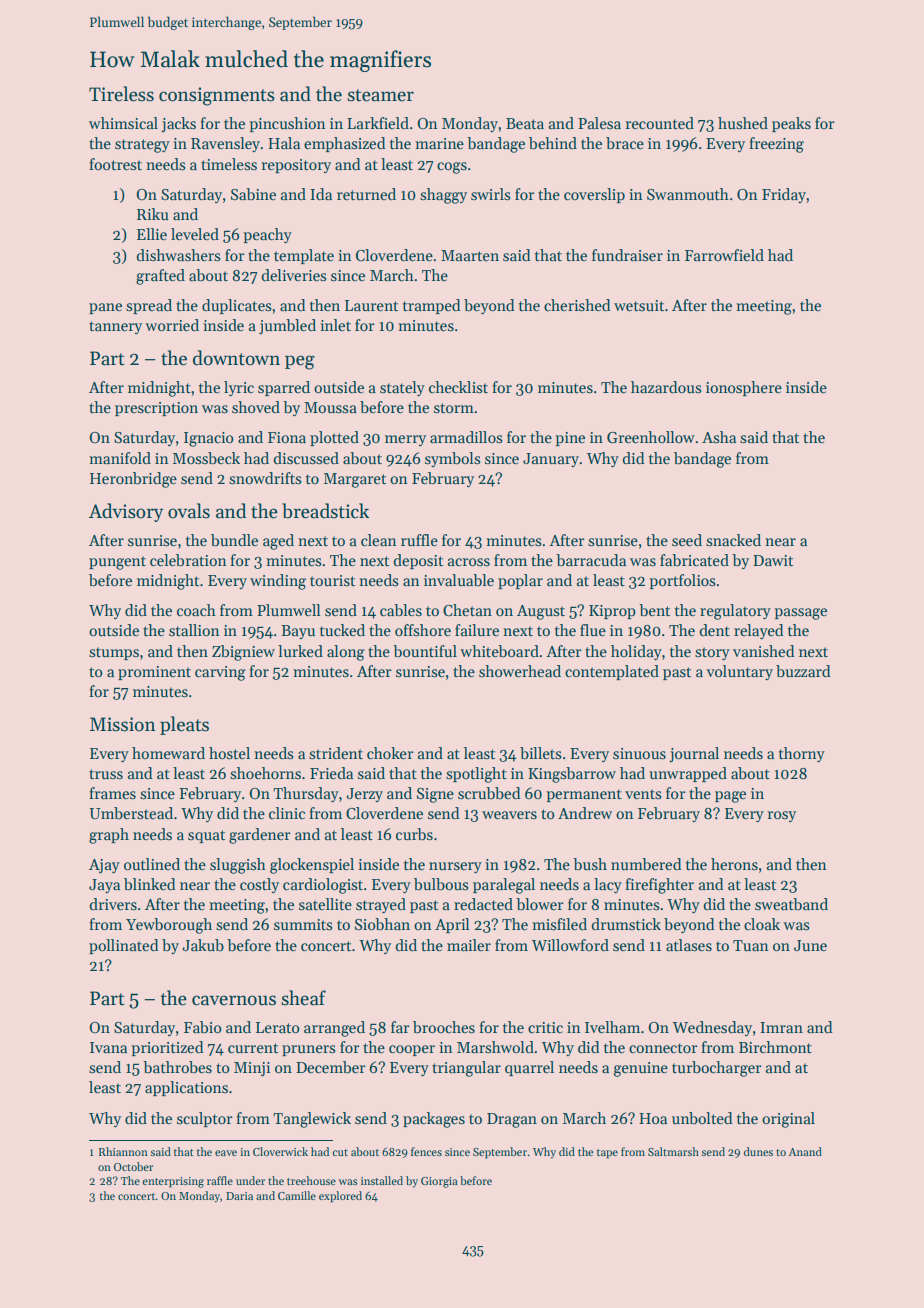  I want to click on pungent, so click(117, 563).
